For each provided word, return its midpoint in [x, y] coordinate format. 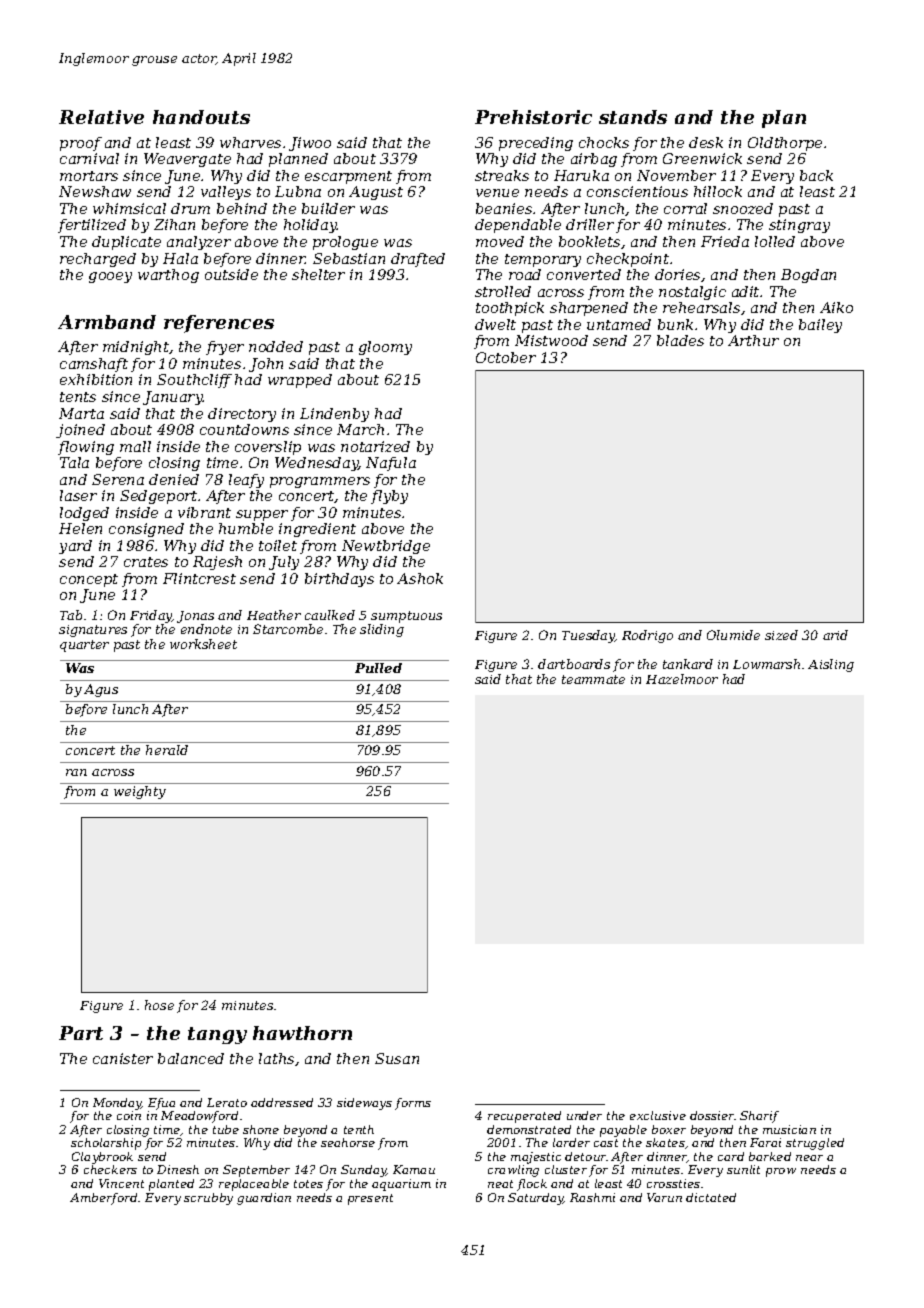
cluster [566, 1169]
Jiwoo [310, 144]
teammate [593, 679]
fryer [225, 348]
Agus [101, 690]
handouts [201, 117]
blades [680, 340]
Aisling [831, 665]
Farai [765, 1142]
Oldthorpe [785, 144]
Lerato [227, 1102]
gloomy [385, 348]
